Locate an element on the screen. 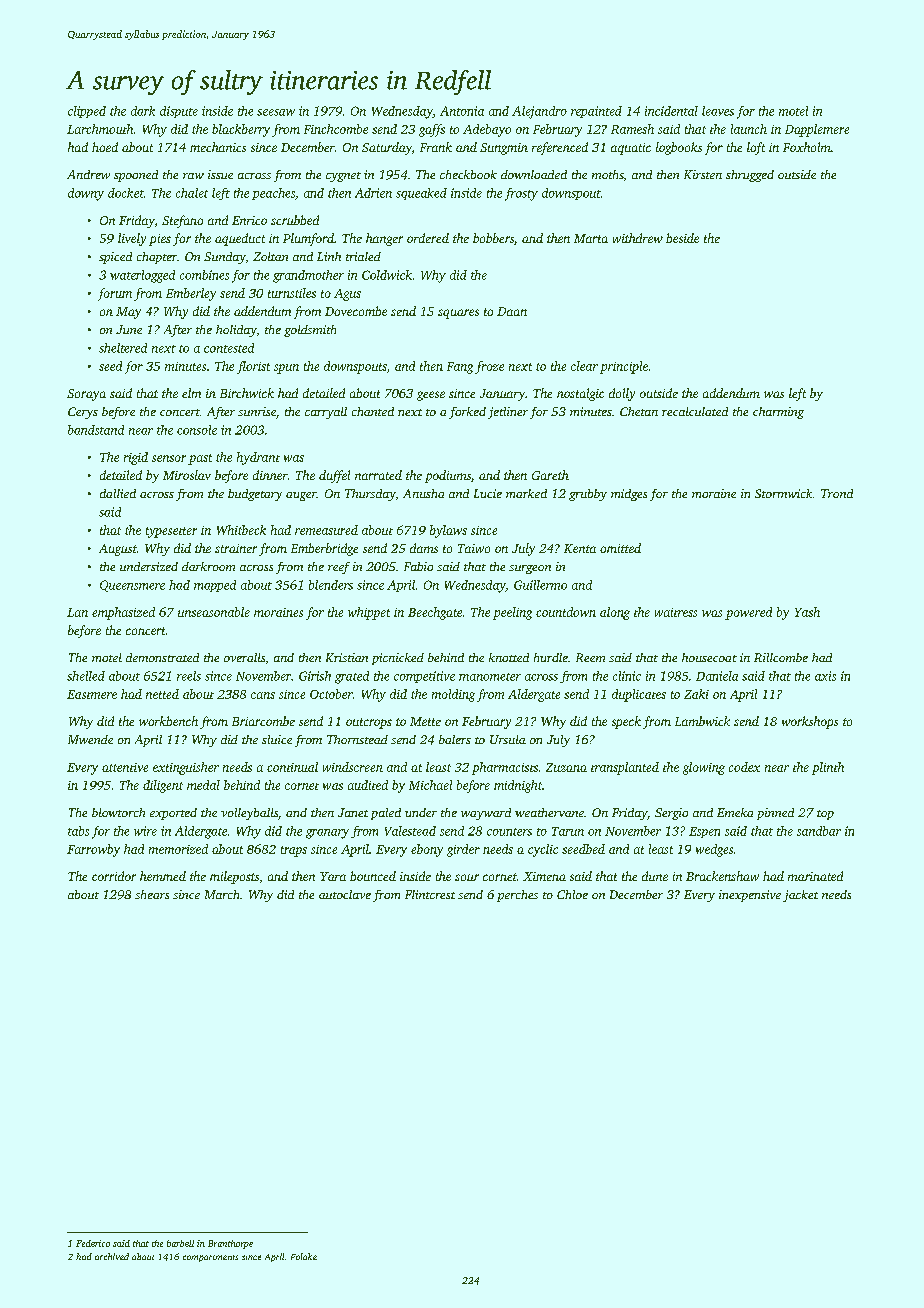 This screenshot has width=924, height=1308. Foxholm is located at coordinates (807, 147).
